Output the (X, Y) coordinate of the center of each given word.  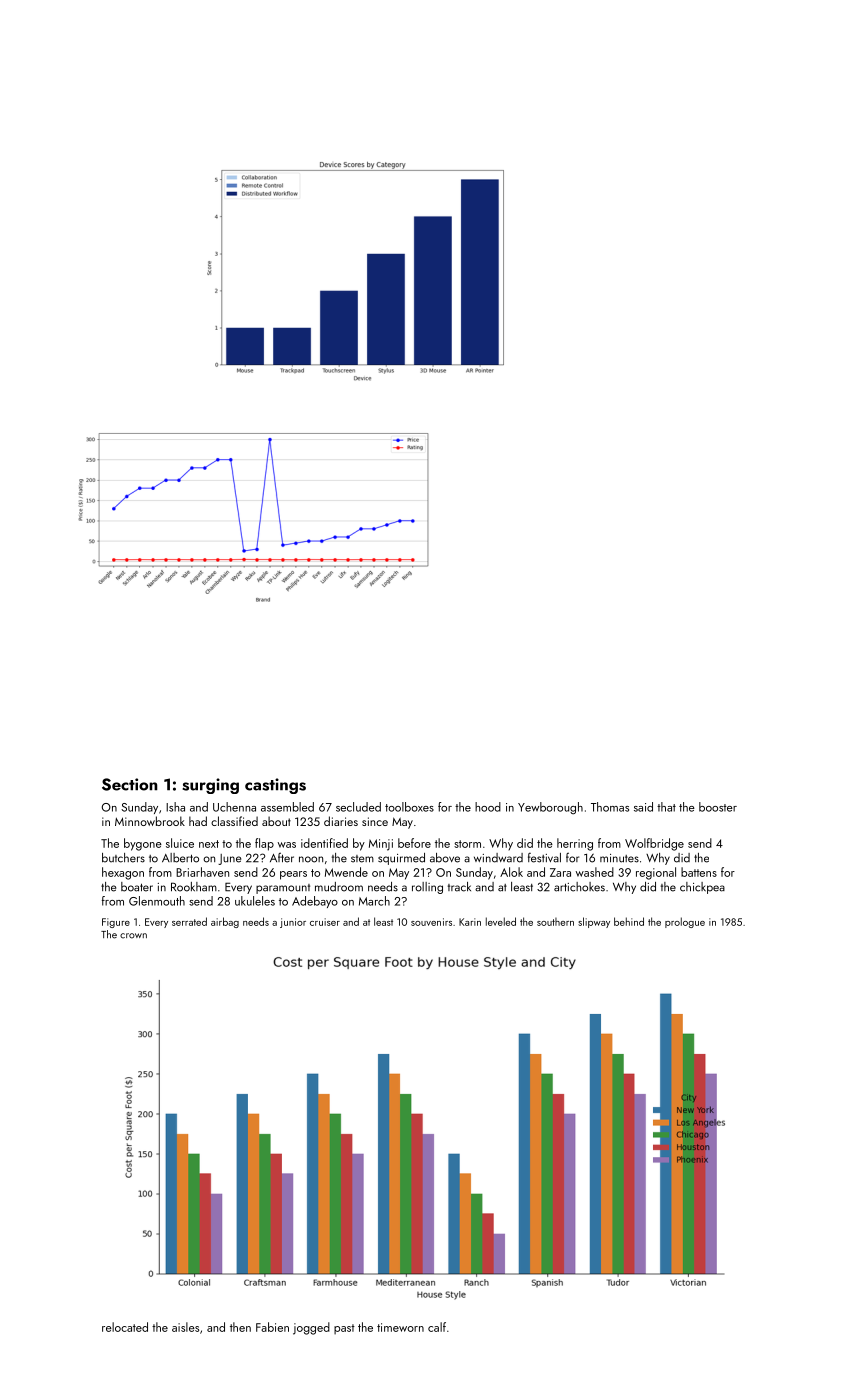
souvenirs (431, 922)
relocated (125, 1327)
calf (437, 1327)
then (240, 1327)
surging (210, 786)
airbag (225, 922)
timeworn (400, 1327)
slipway (594, 922)
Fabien (272, 1327)
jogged (311, 1328)
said (643, 807)
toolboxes (409, 807)
